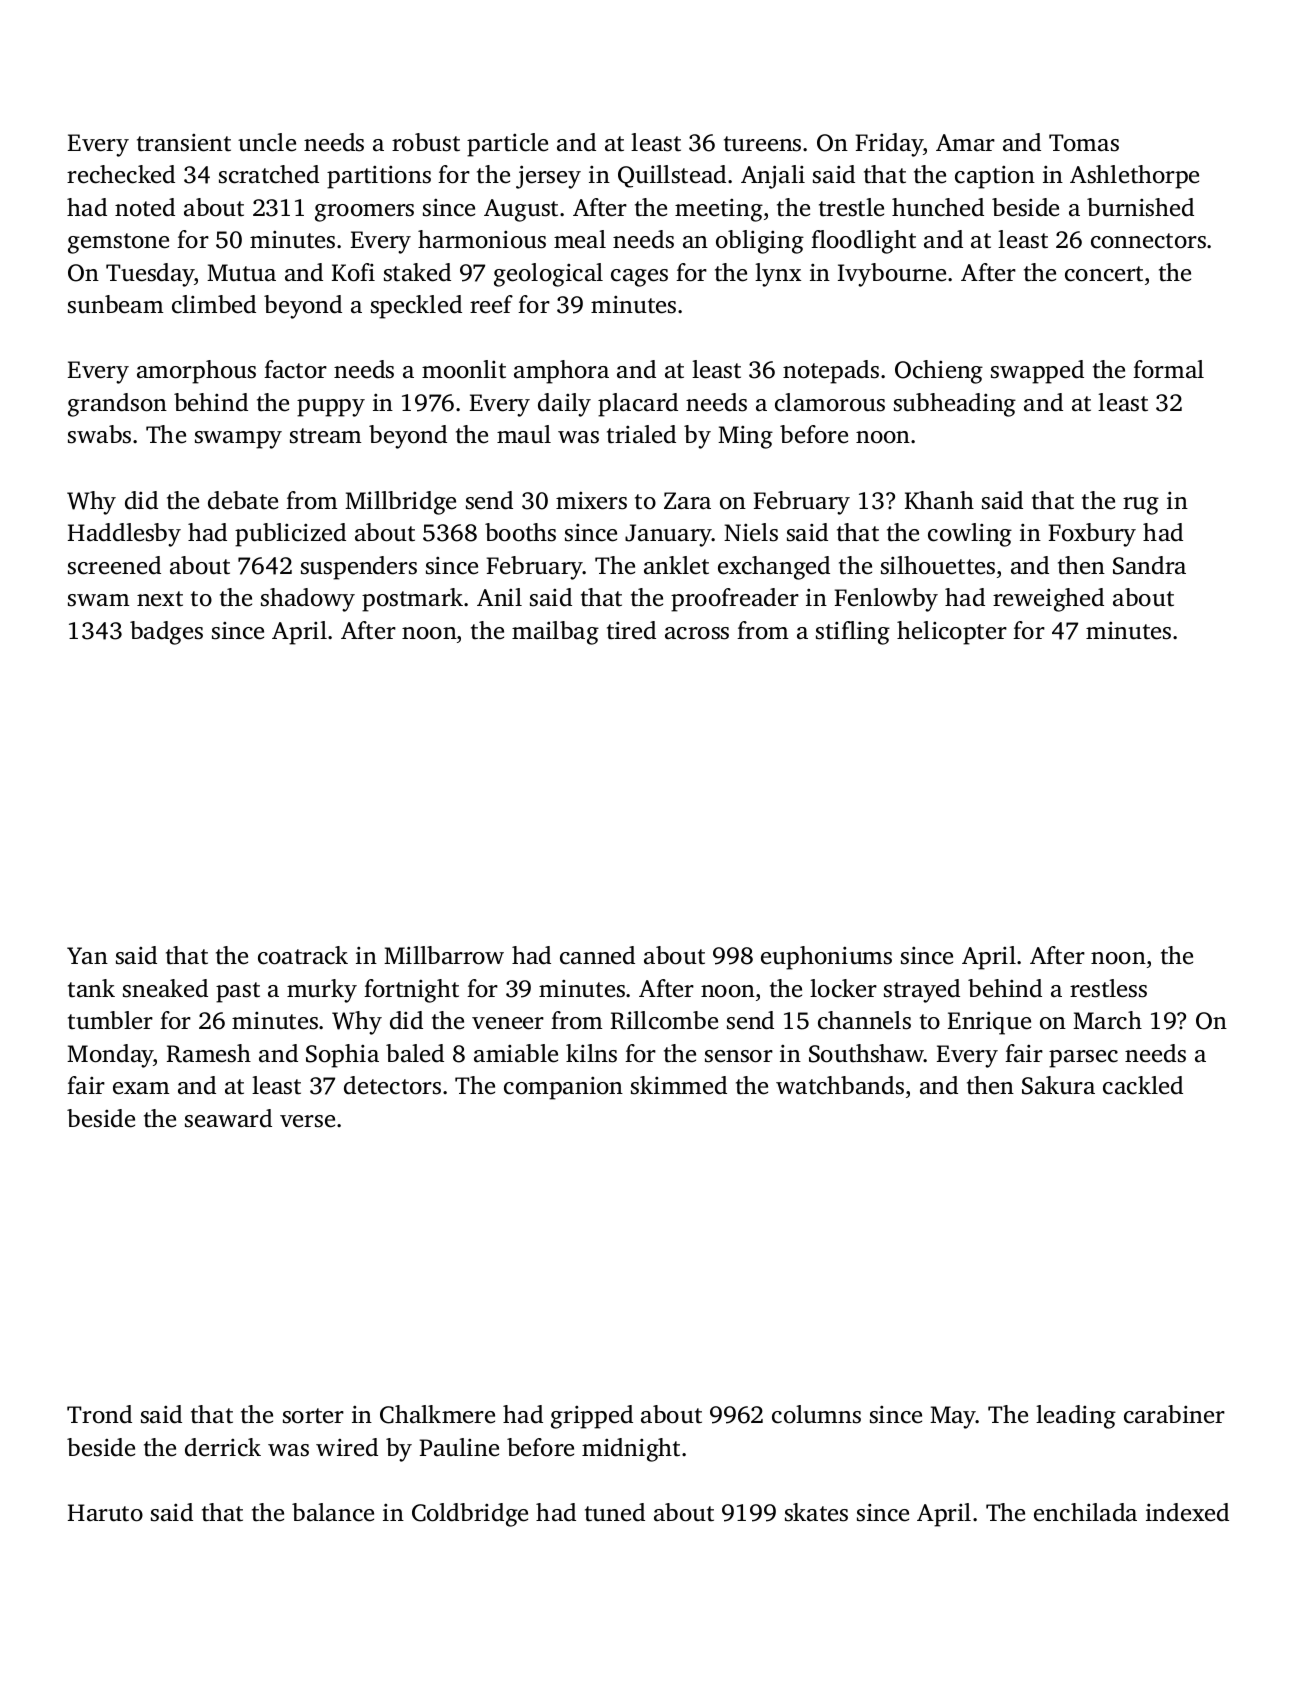  I want to click on factor, so click(295, 369).
